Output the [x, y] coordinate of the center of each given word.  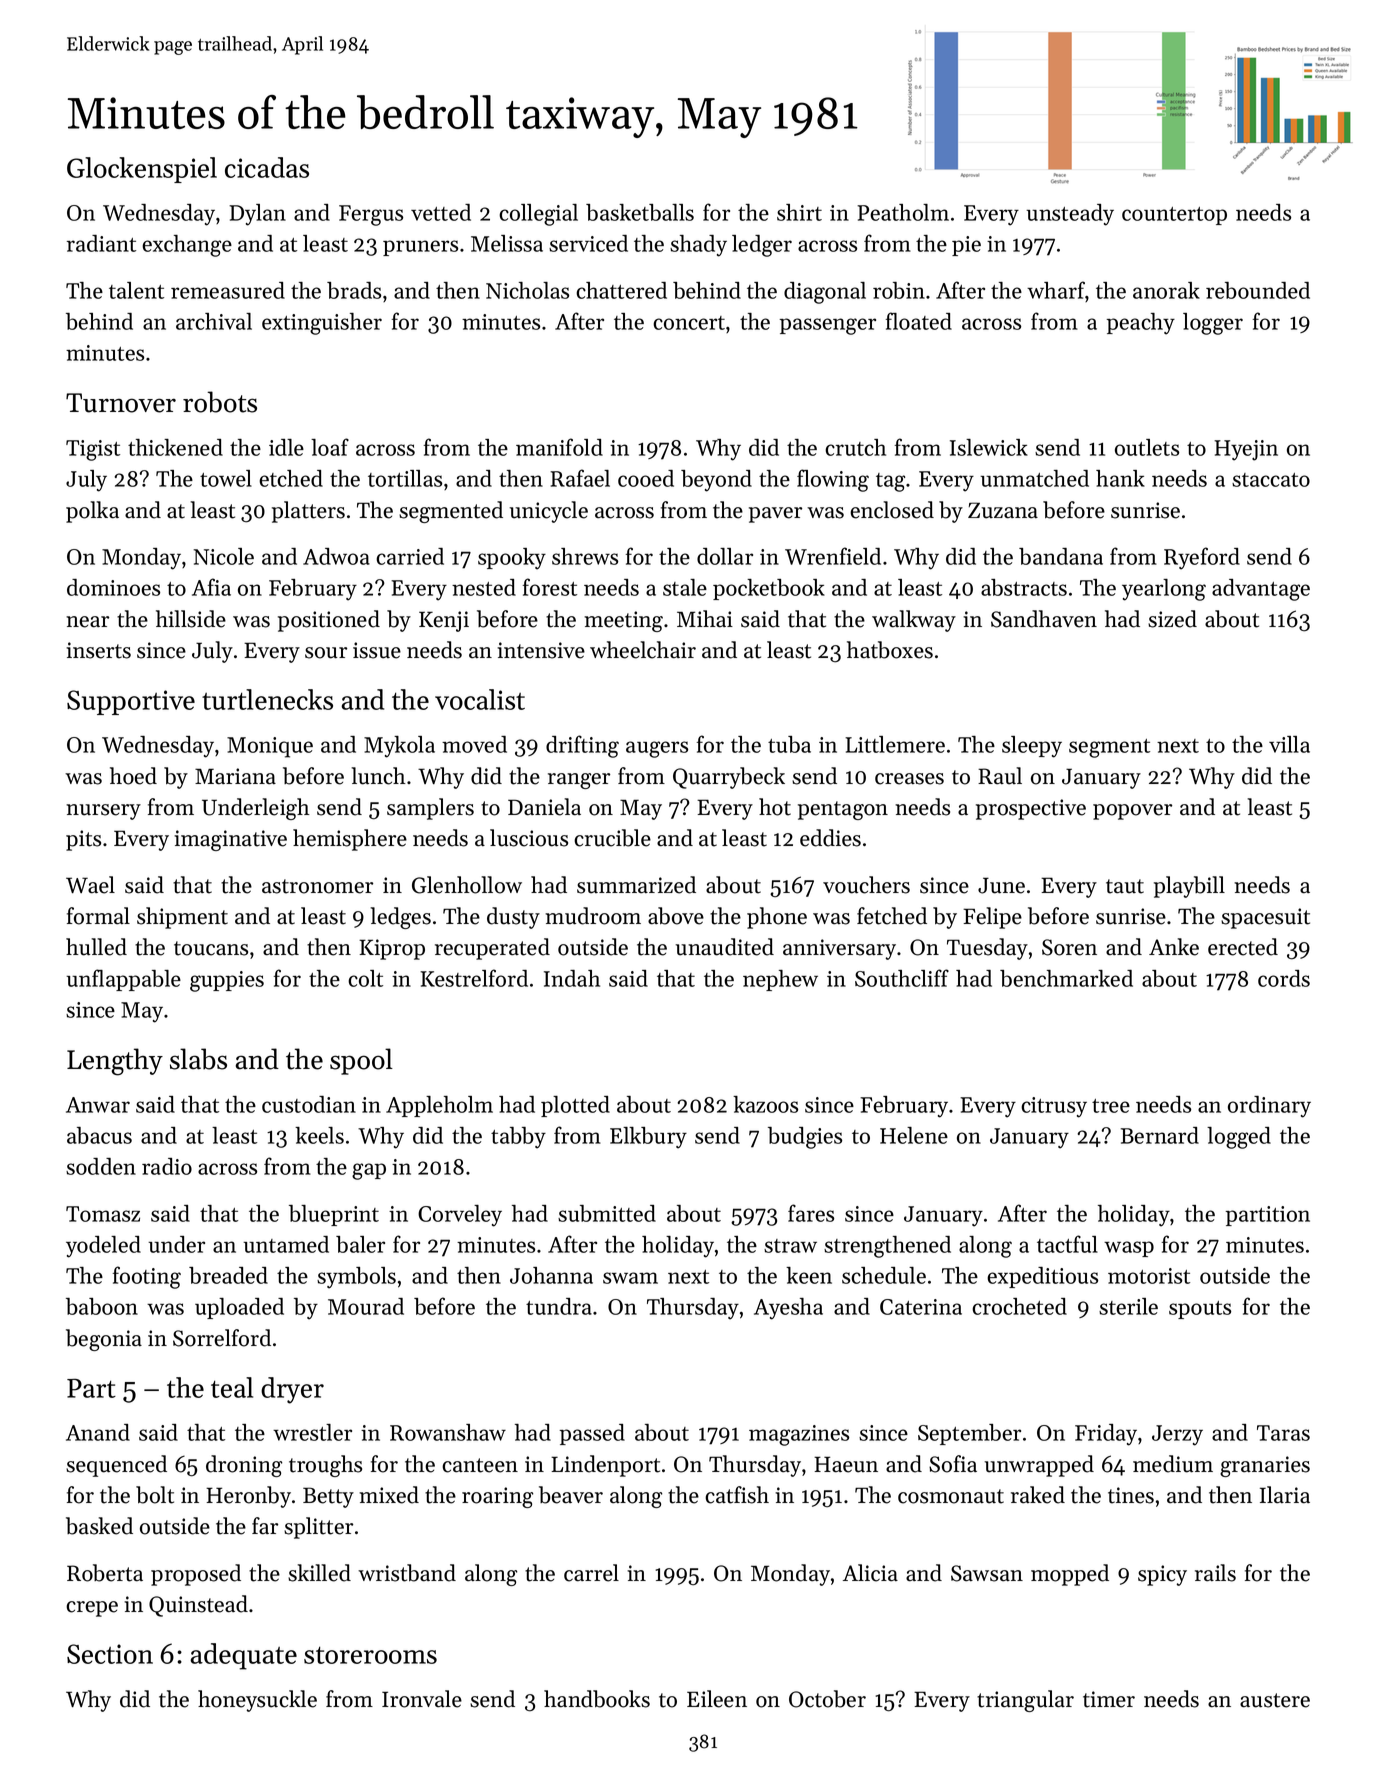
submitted [607, 1213]
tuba [789, 744]
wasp [1129, 1249]
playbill [1189, 887]
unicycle [548, 512]
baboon [102, 1306]
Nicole [224, 556]
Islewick [989, 447]
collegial [538, 215]
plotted [575, 1106]
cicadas [267, 167]
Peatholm [903, 212]
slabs [198, 1059]
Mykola [399, 747]
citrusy [1054, 1107]
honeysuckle [257, 1701]
